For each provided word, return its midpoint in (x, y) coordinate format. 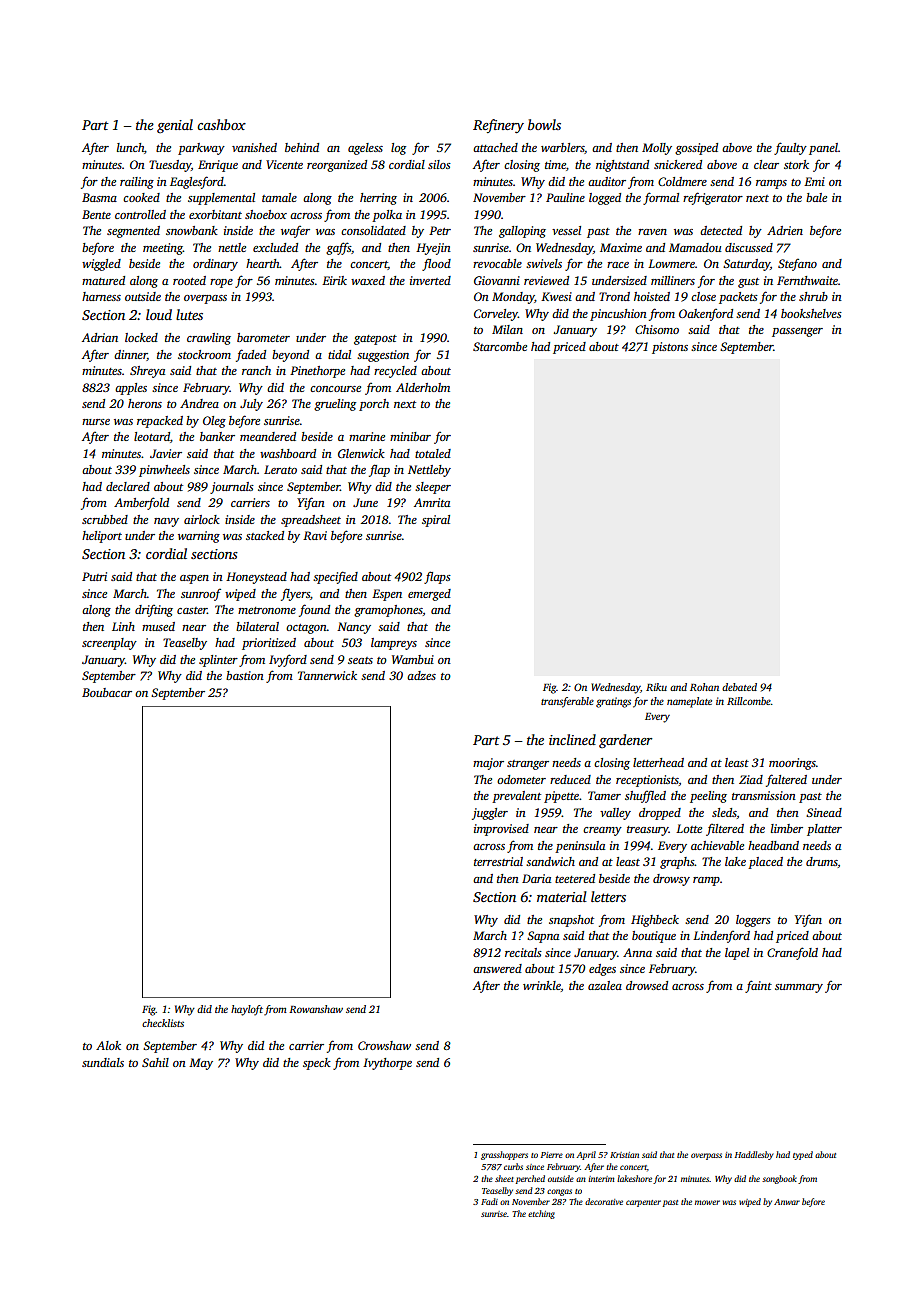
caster (192, 610)
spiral (436, 521)
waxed (368, 280)
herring (378, 199)
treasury (648, 831)
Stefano (797, 265)
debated (739, 687)
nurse (96, 422)
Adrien (785, 230)
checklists (163, 1023)
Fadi (489, 1201)
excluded (275, 247)
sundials (103, 1062)
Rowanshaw (316, 1009)
